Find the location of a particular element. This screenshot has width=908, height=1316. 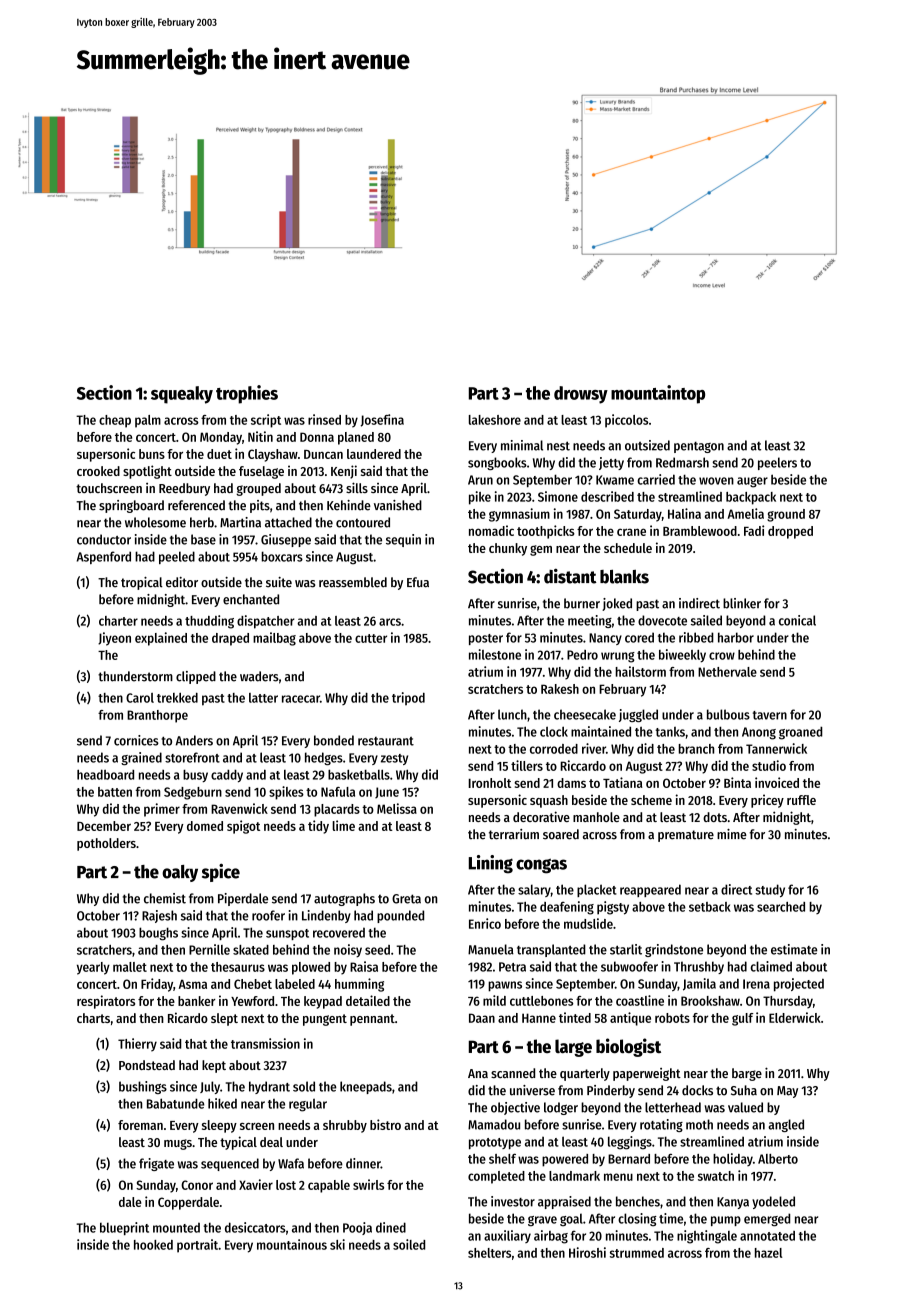

premature is located at coordinates (686, 836).
